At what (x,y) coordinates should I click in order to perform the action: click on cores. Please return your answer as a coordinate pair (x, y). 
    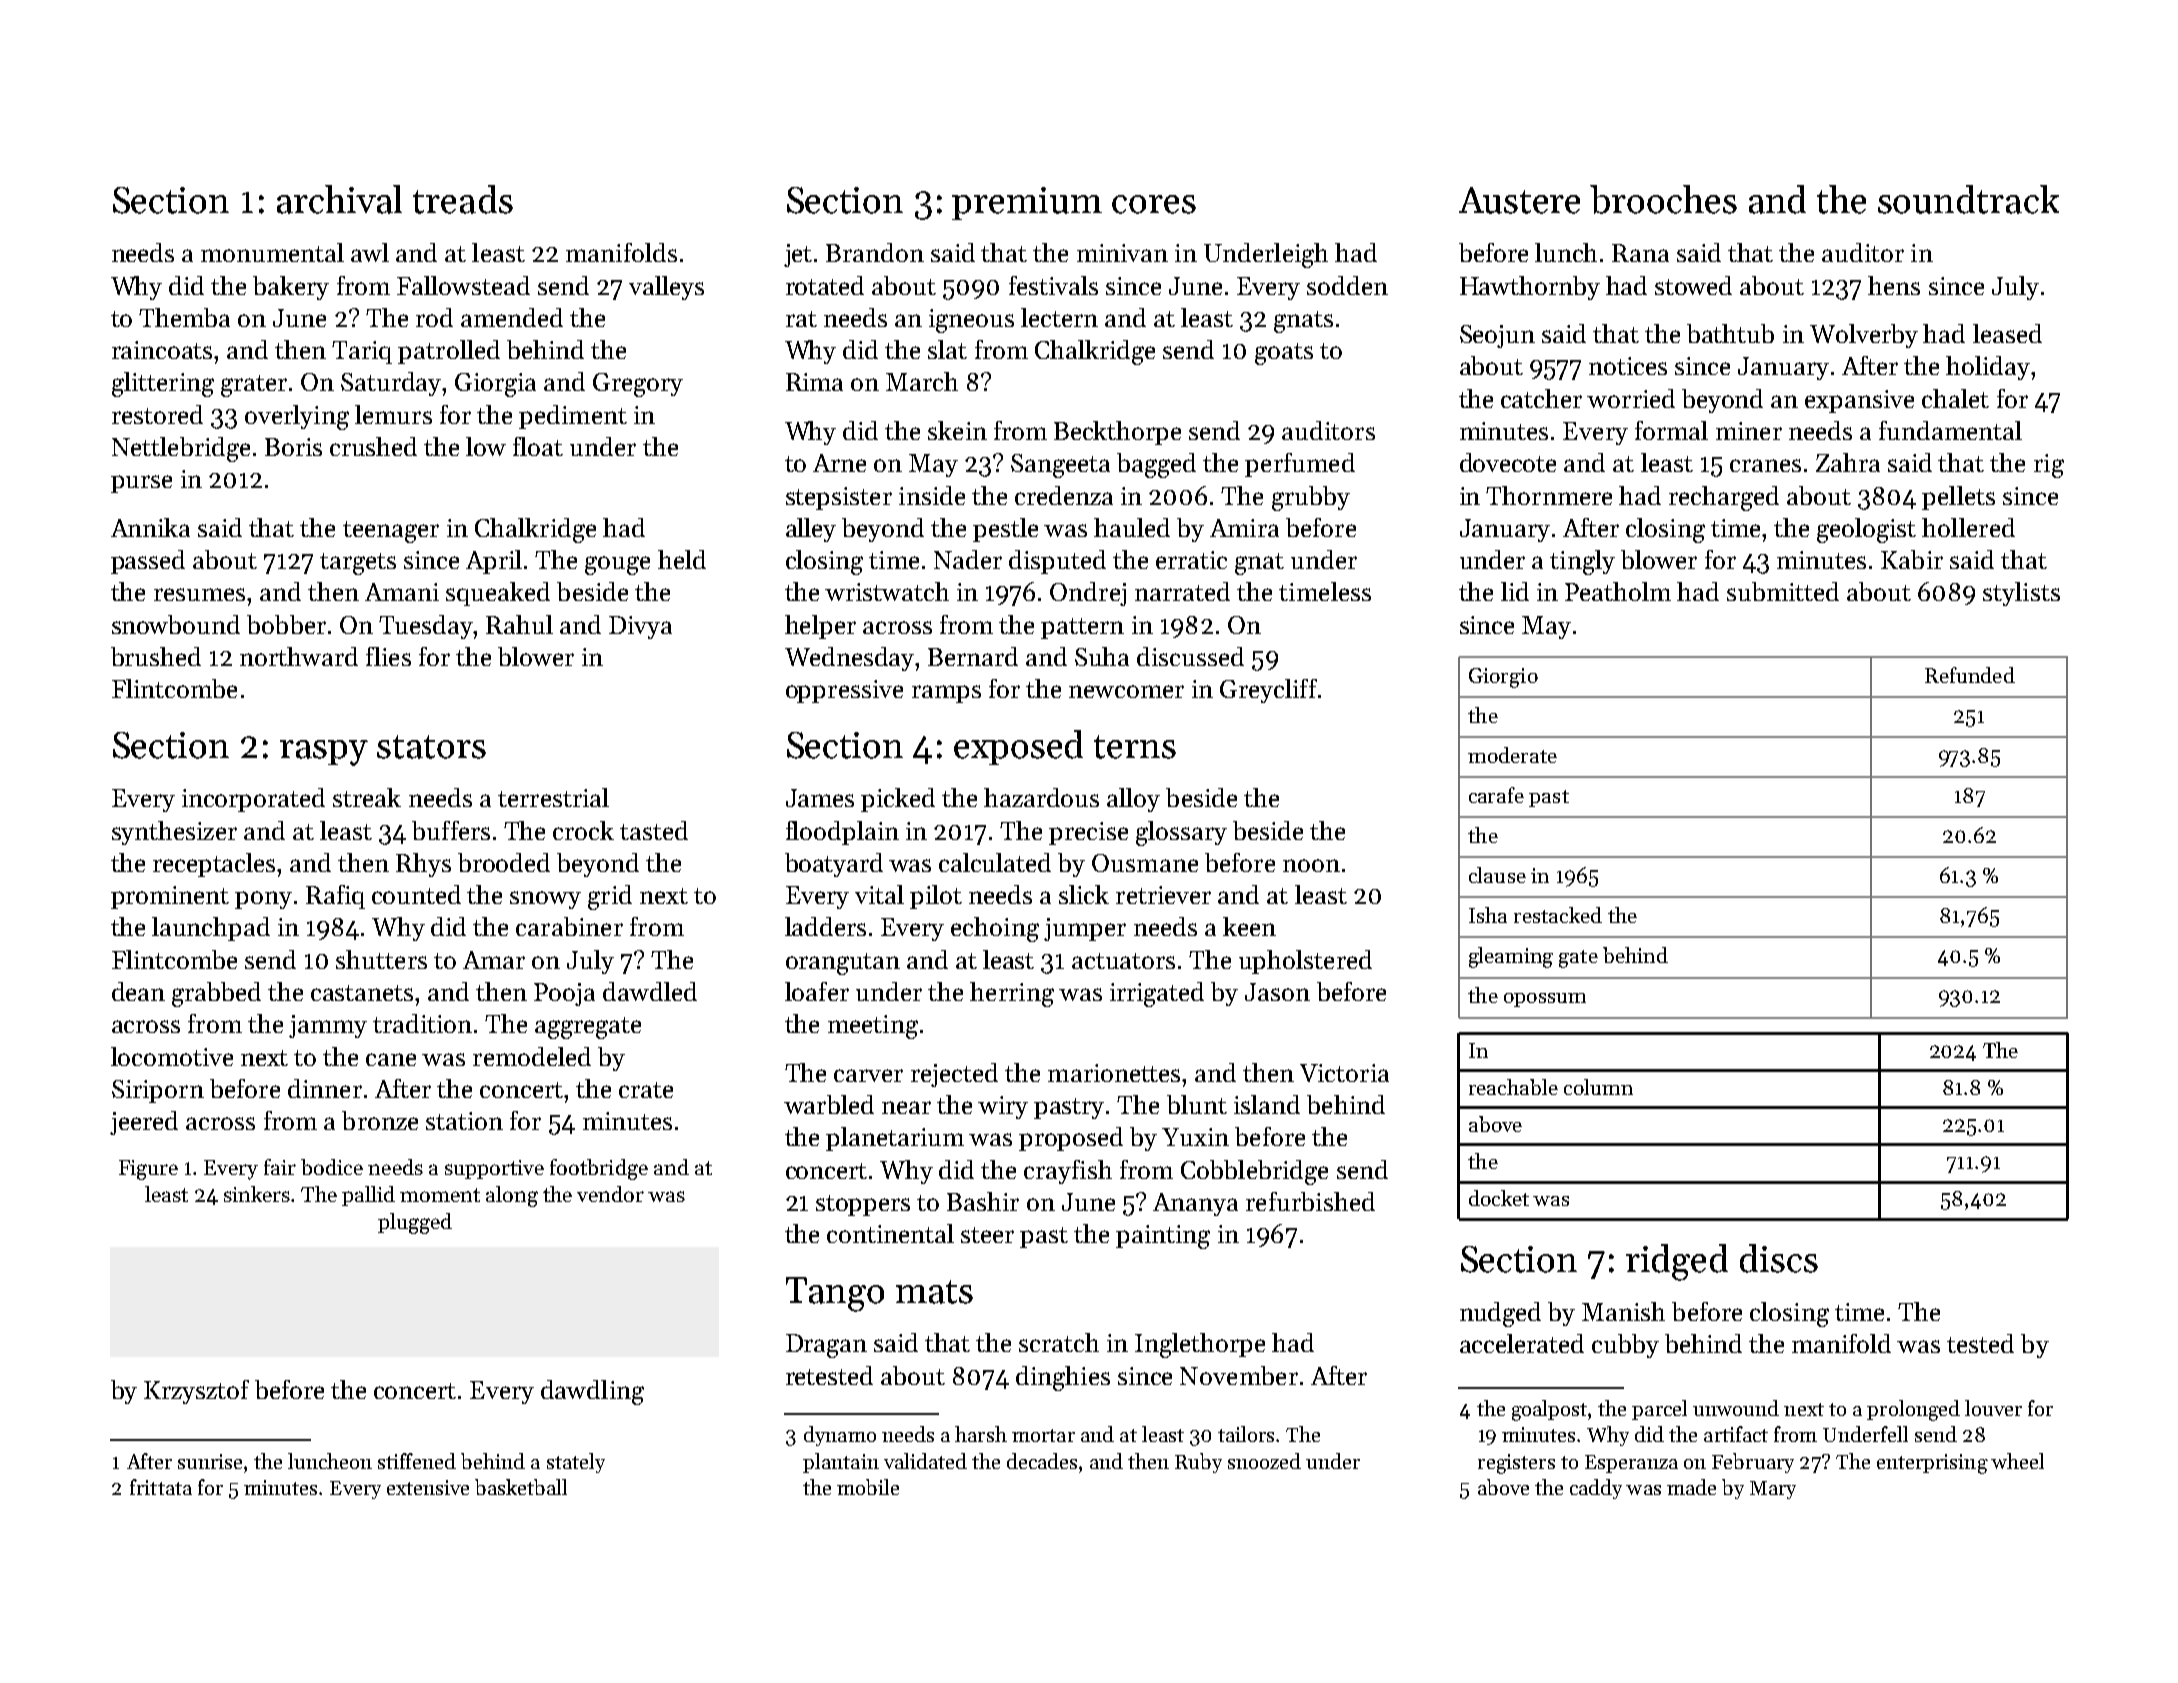
    Looking at the image, I should click on (1154, 204).
